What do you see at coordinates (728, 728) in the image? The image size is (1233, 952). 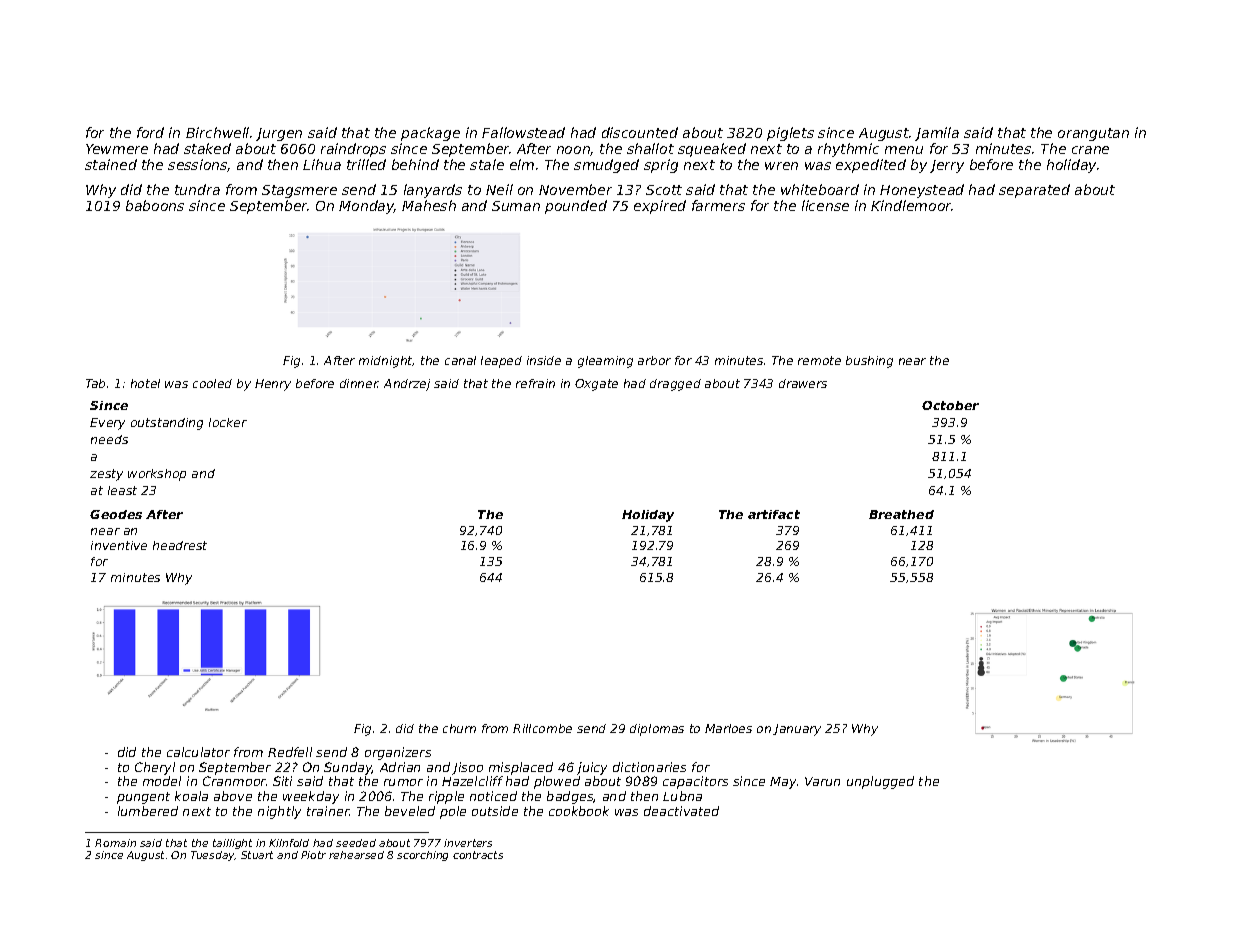 I see `Marloes` at bounding box center [728, 728].
